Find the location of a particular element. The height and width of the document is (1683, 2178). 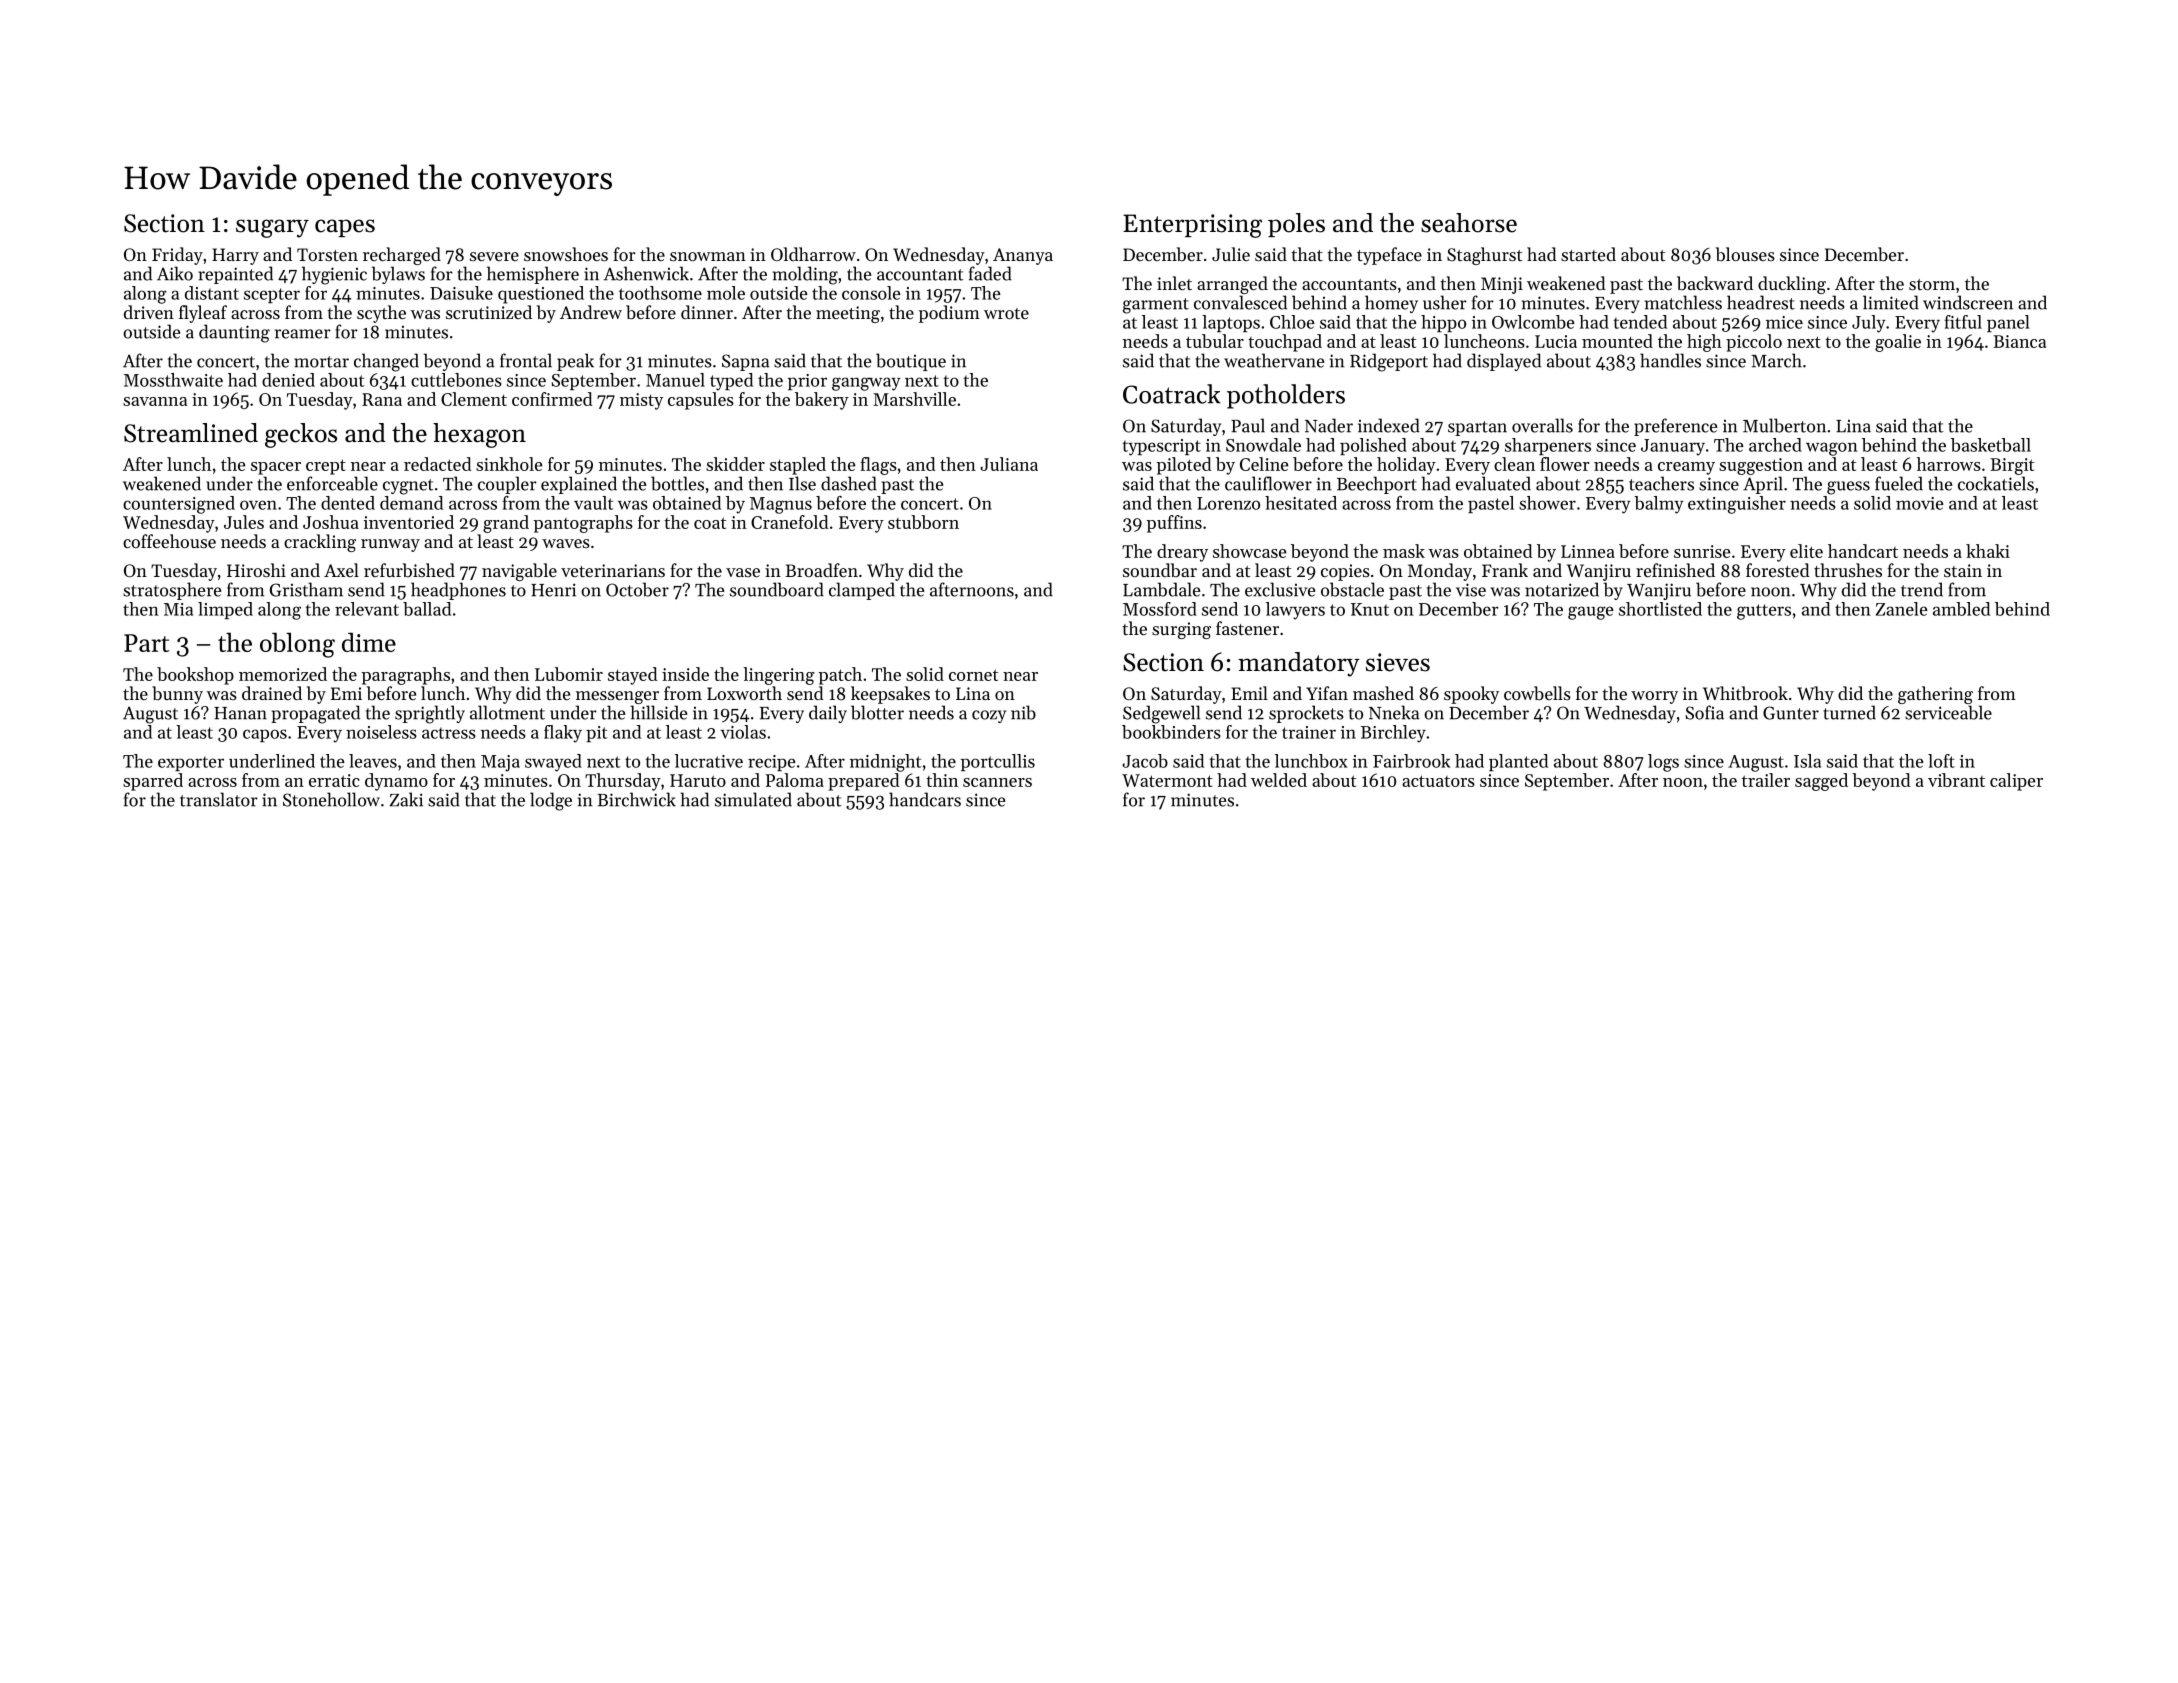

scrutinized is located at coordinates (489, 312).
